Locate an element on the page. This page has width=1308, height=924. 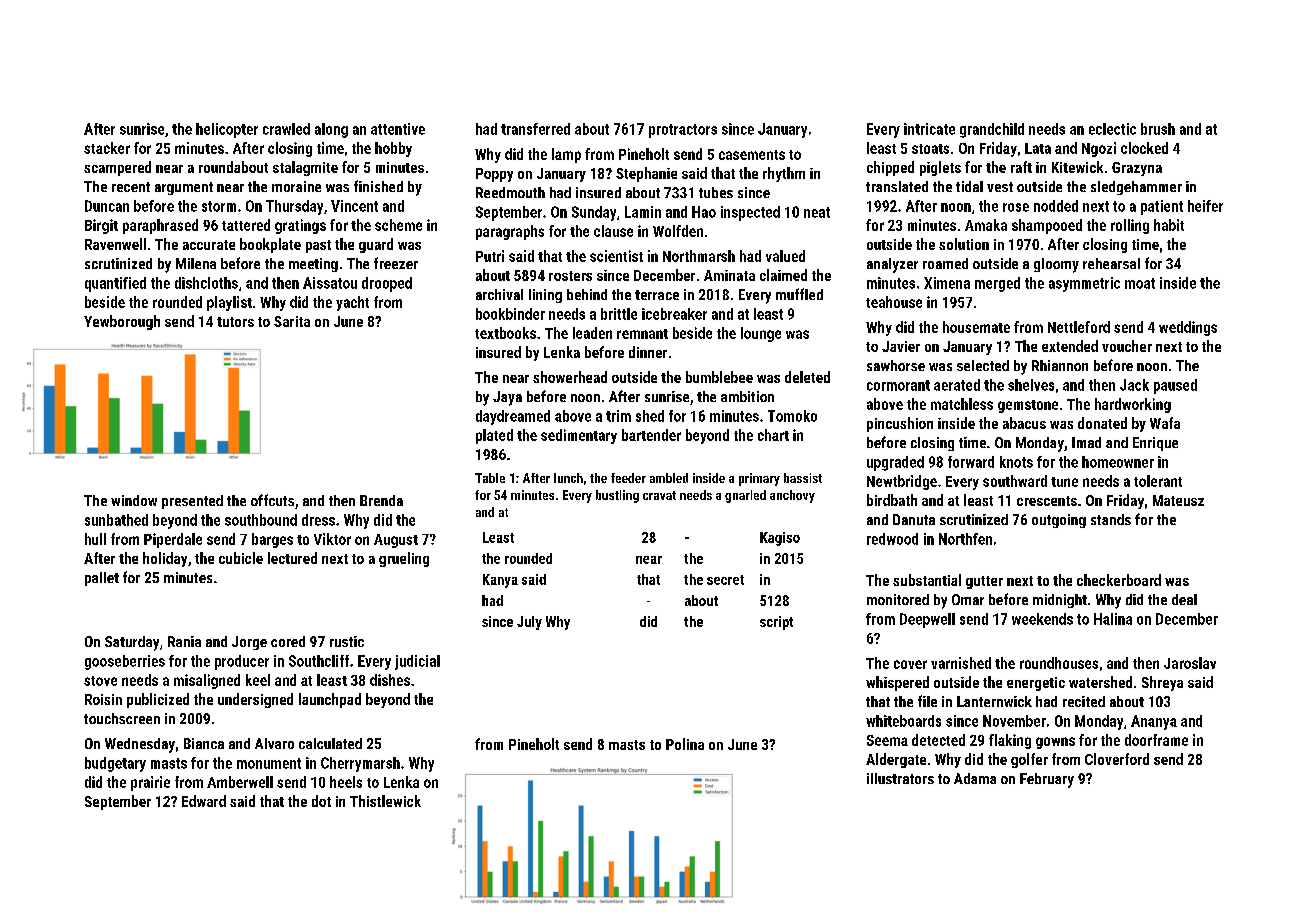
transferred is located at coordinates (535, 129).
